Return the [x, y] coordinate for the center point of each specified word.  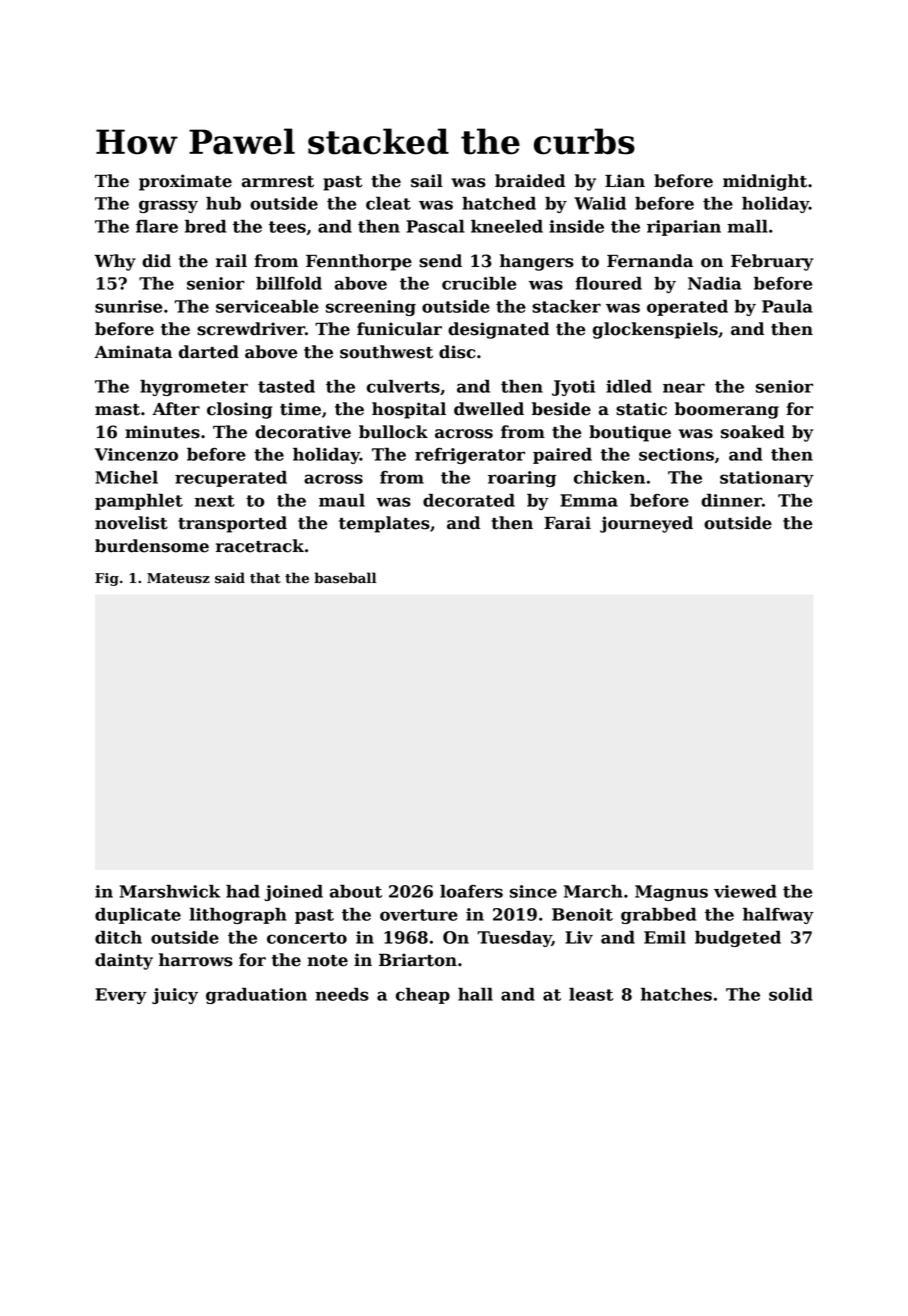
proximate [185, 182]
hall [475, 994]
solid [791, 994]
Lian [625, 181]
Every [121, 996]
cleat [388, 203]
